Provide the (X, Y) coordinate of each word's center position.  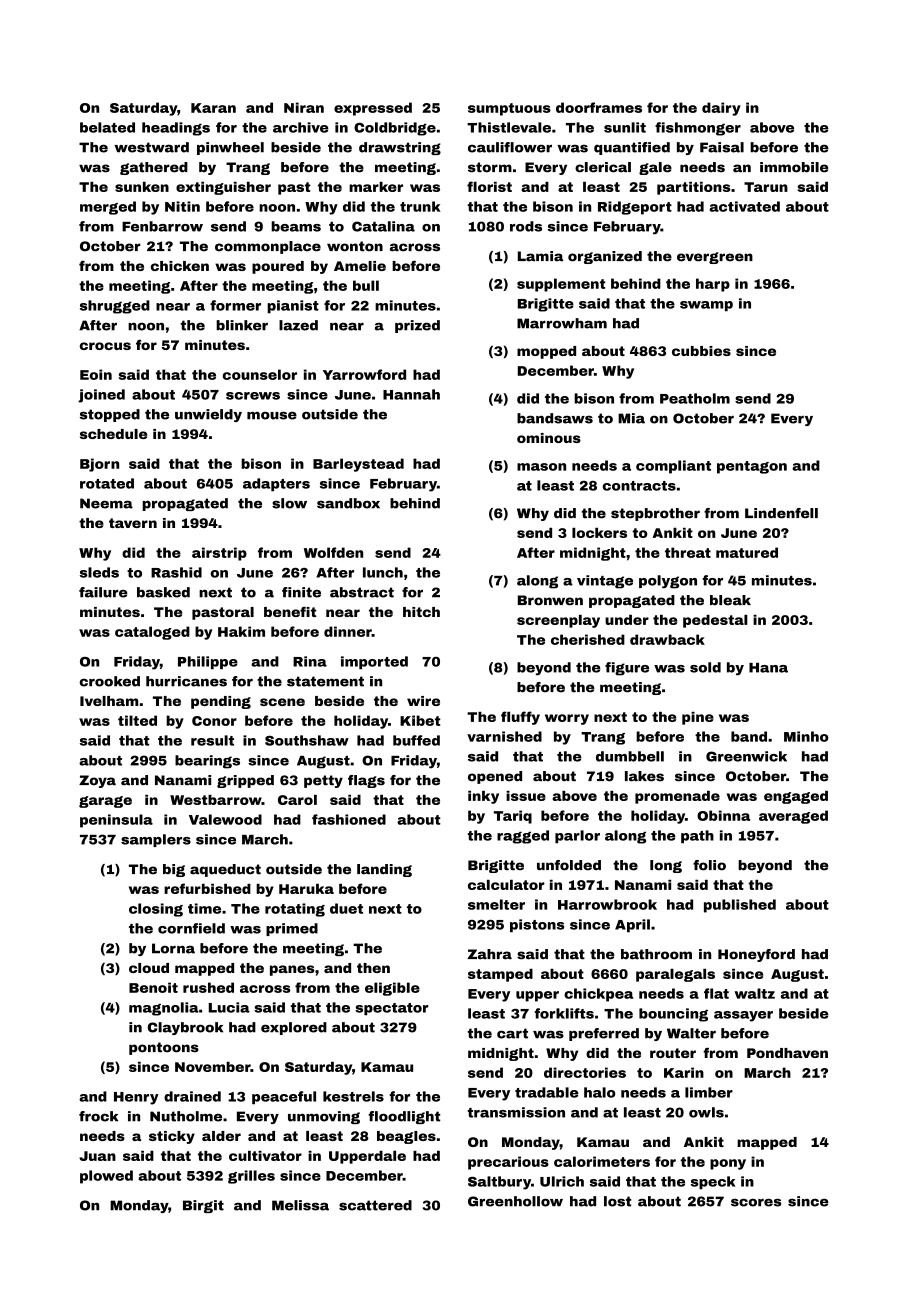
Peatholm (695, 398)
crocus (105, 346)
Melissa (300, 1205)
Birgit (203, 1206)
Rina (310, 661)
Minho (806, 736)
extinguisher (223, 188)
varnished (504, 736)
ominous (549, 438)
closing (156, 910)
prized (417, 326)
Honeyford (756, 955)
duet (346, 908)
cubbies (701, 351)
